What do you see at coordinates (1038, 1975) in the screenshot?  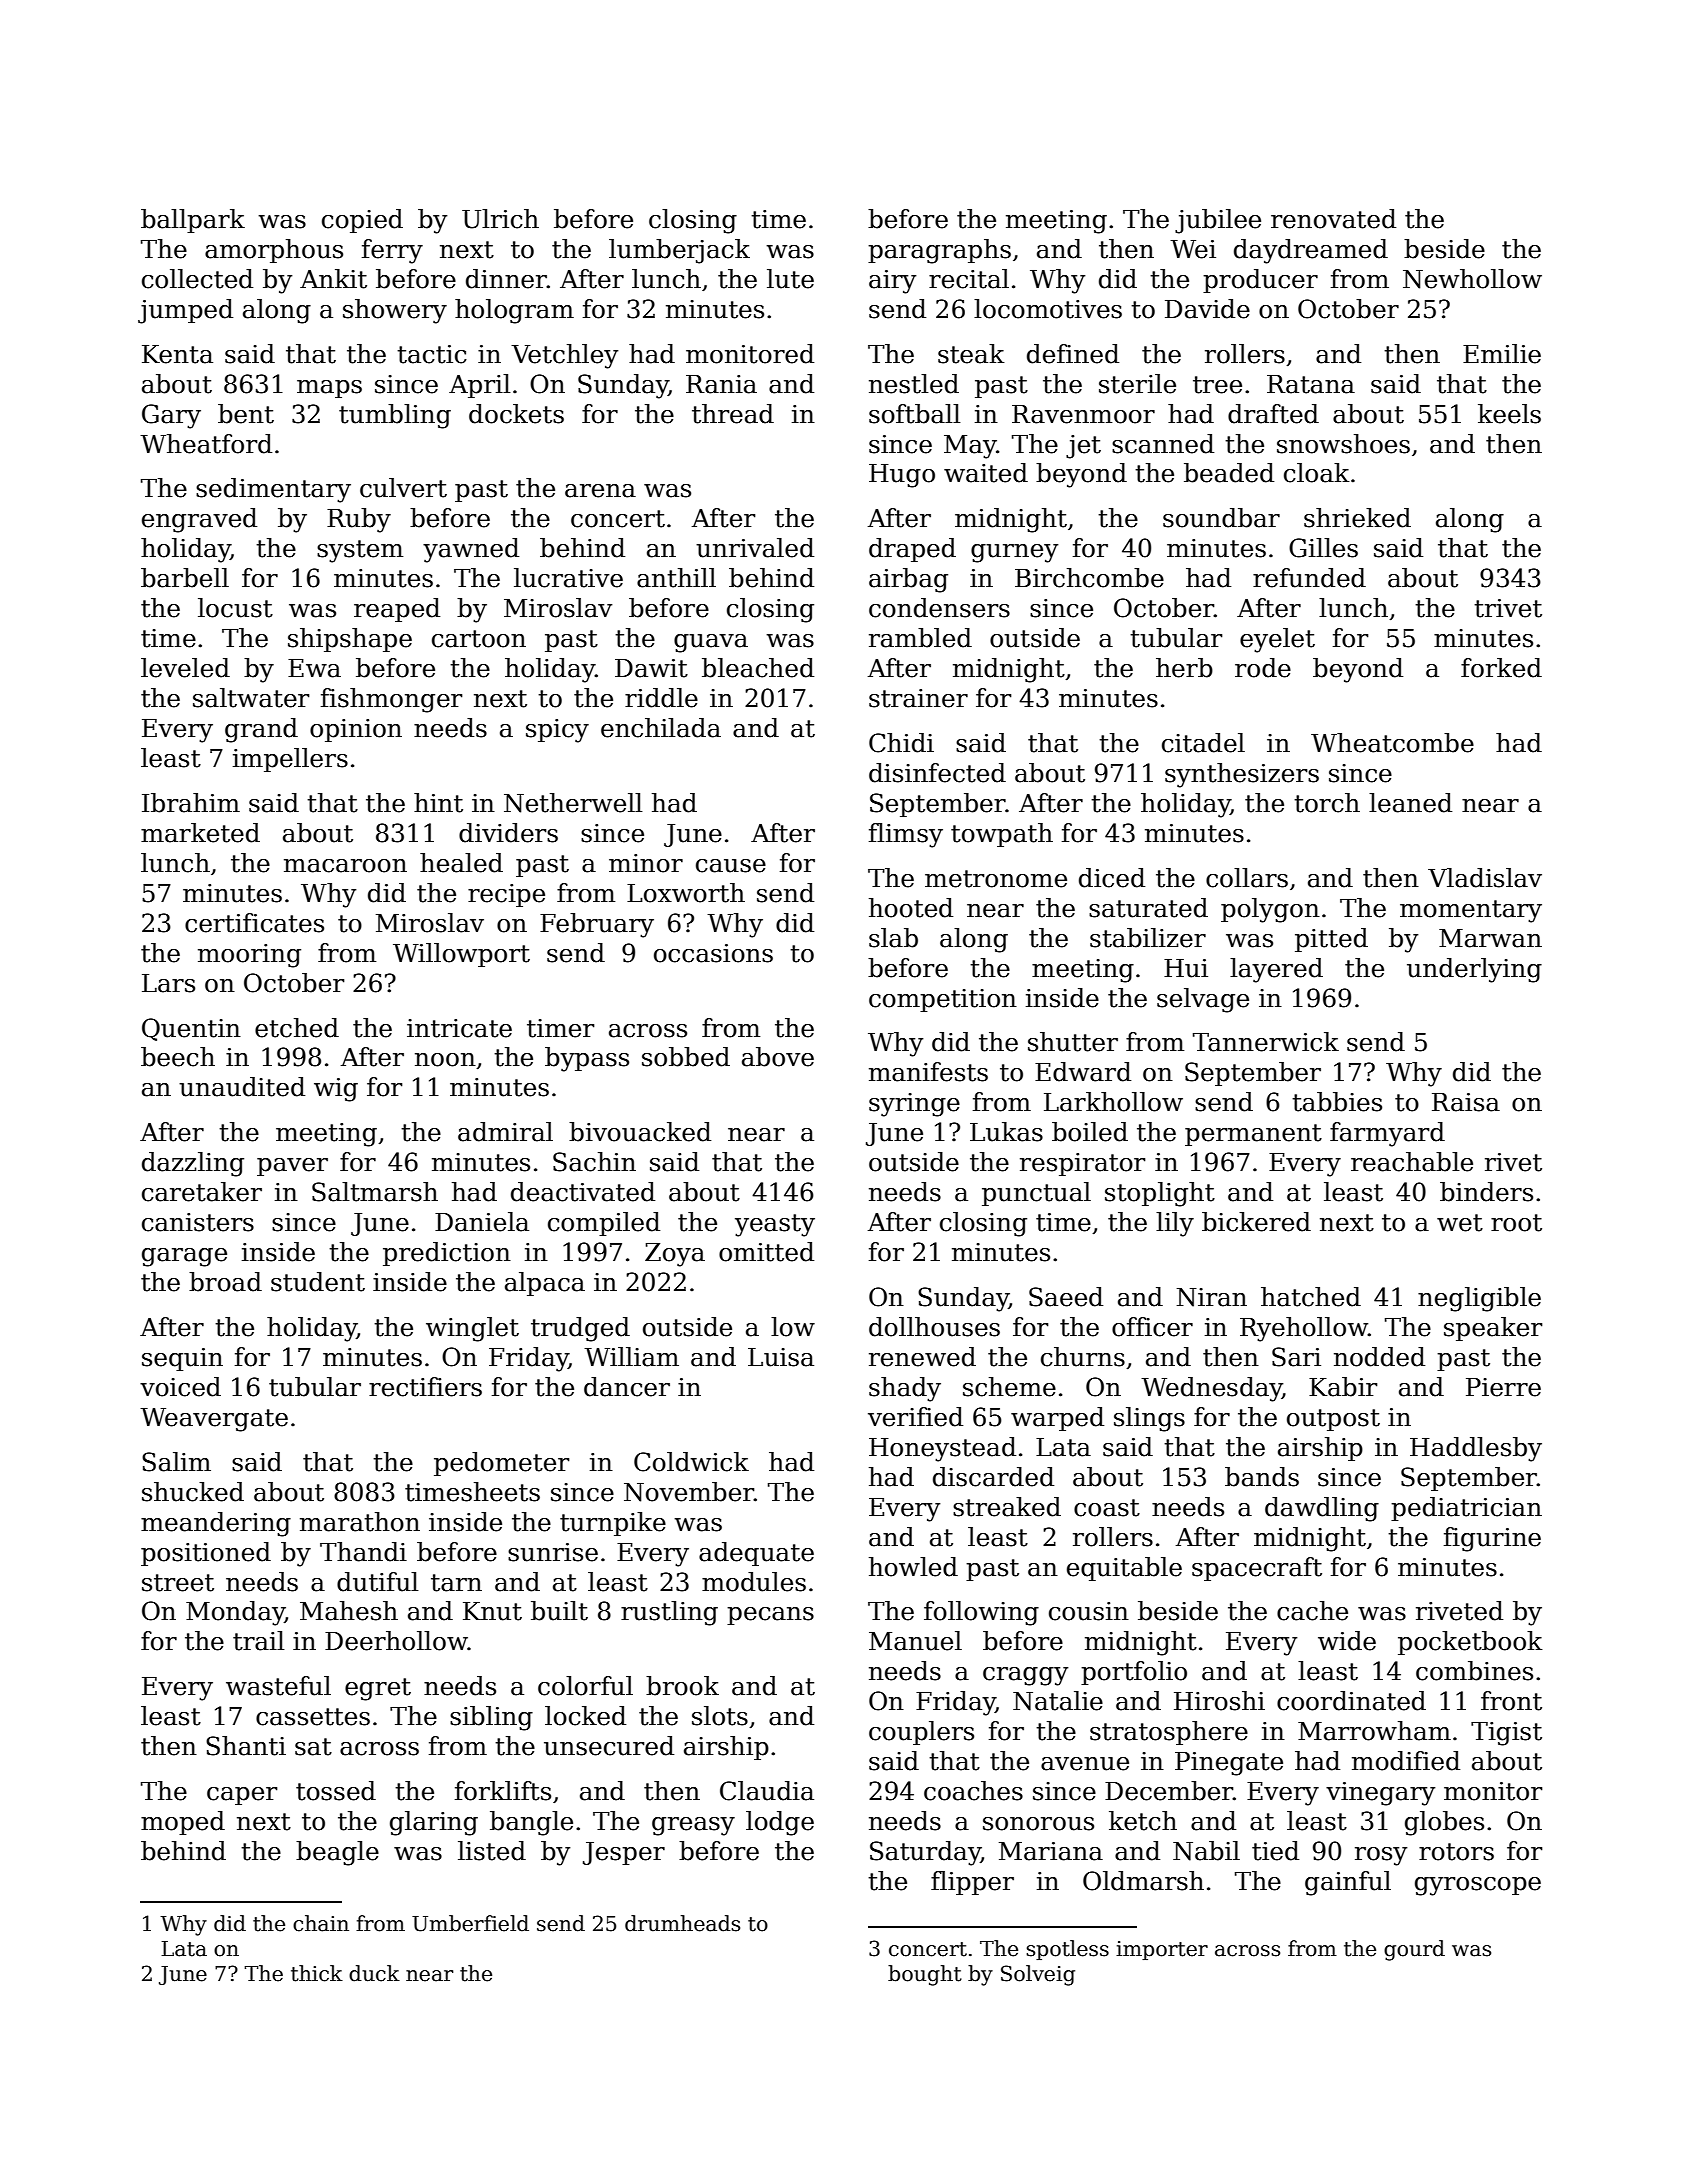 I see `Solveig` at bounding box center [1038, 1975].
